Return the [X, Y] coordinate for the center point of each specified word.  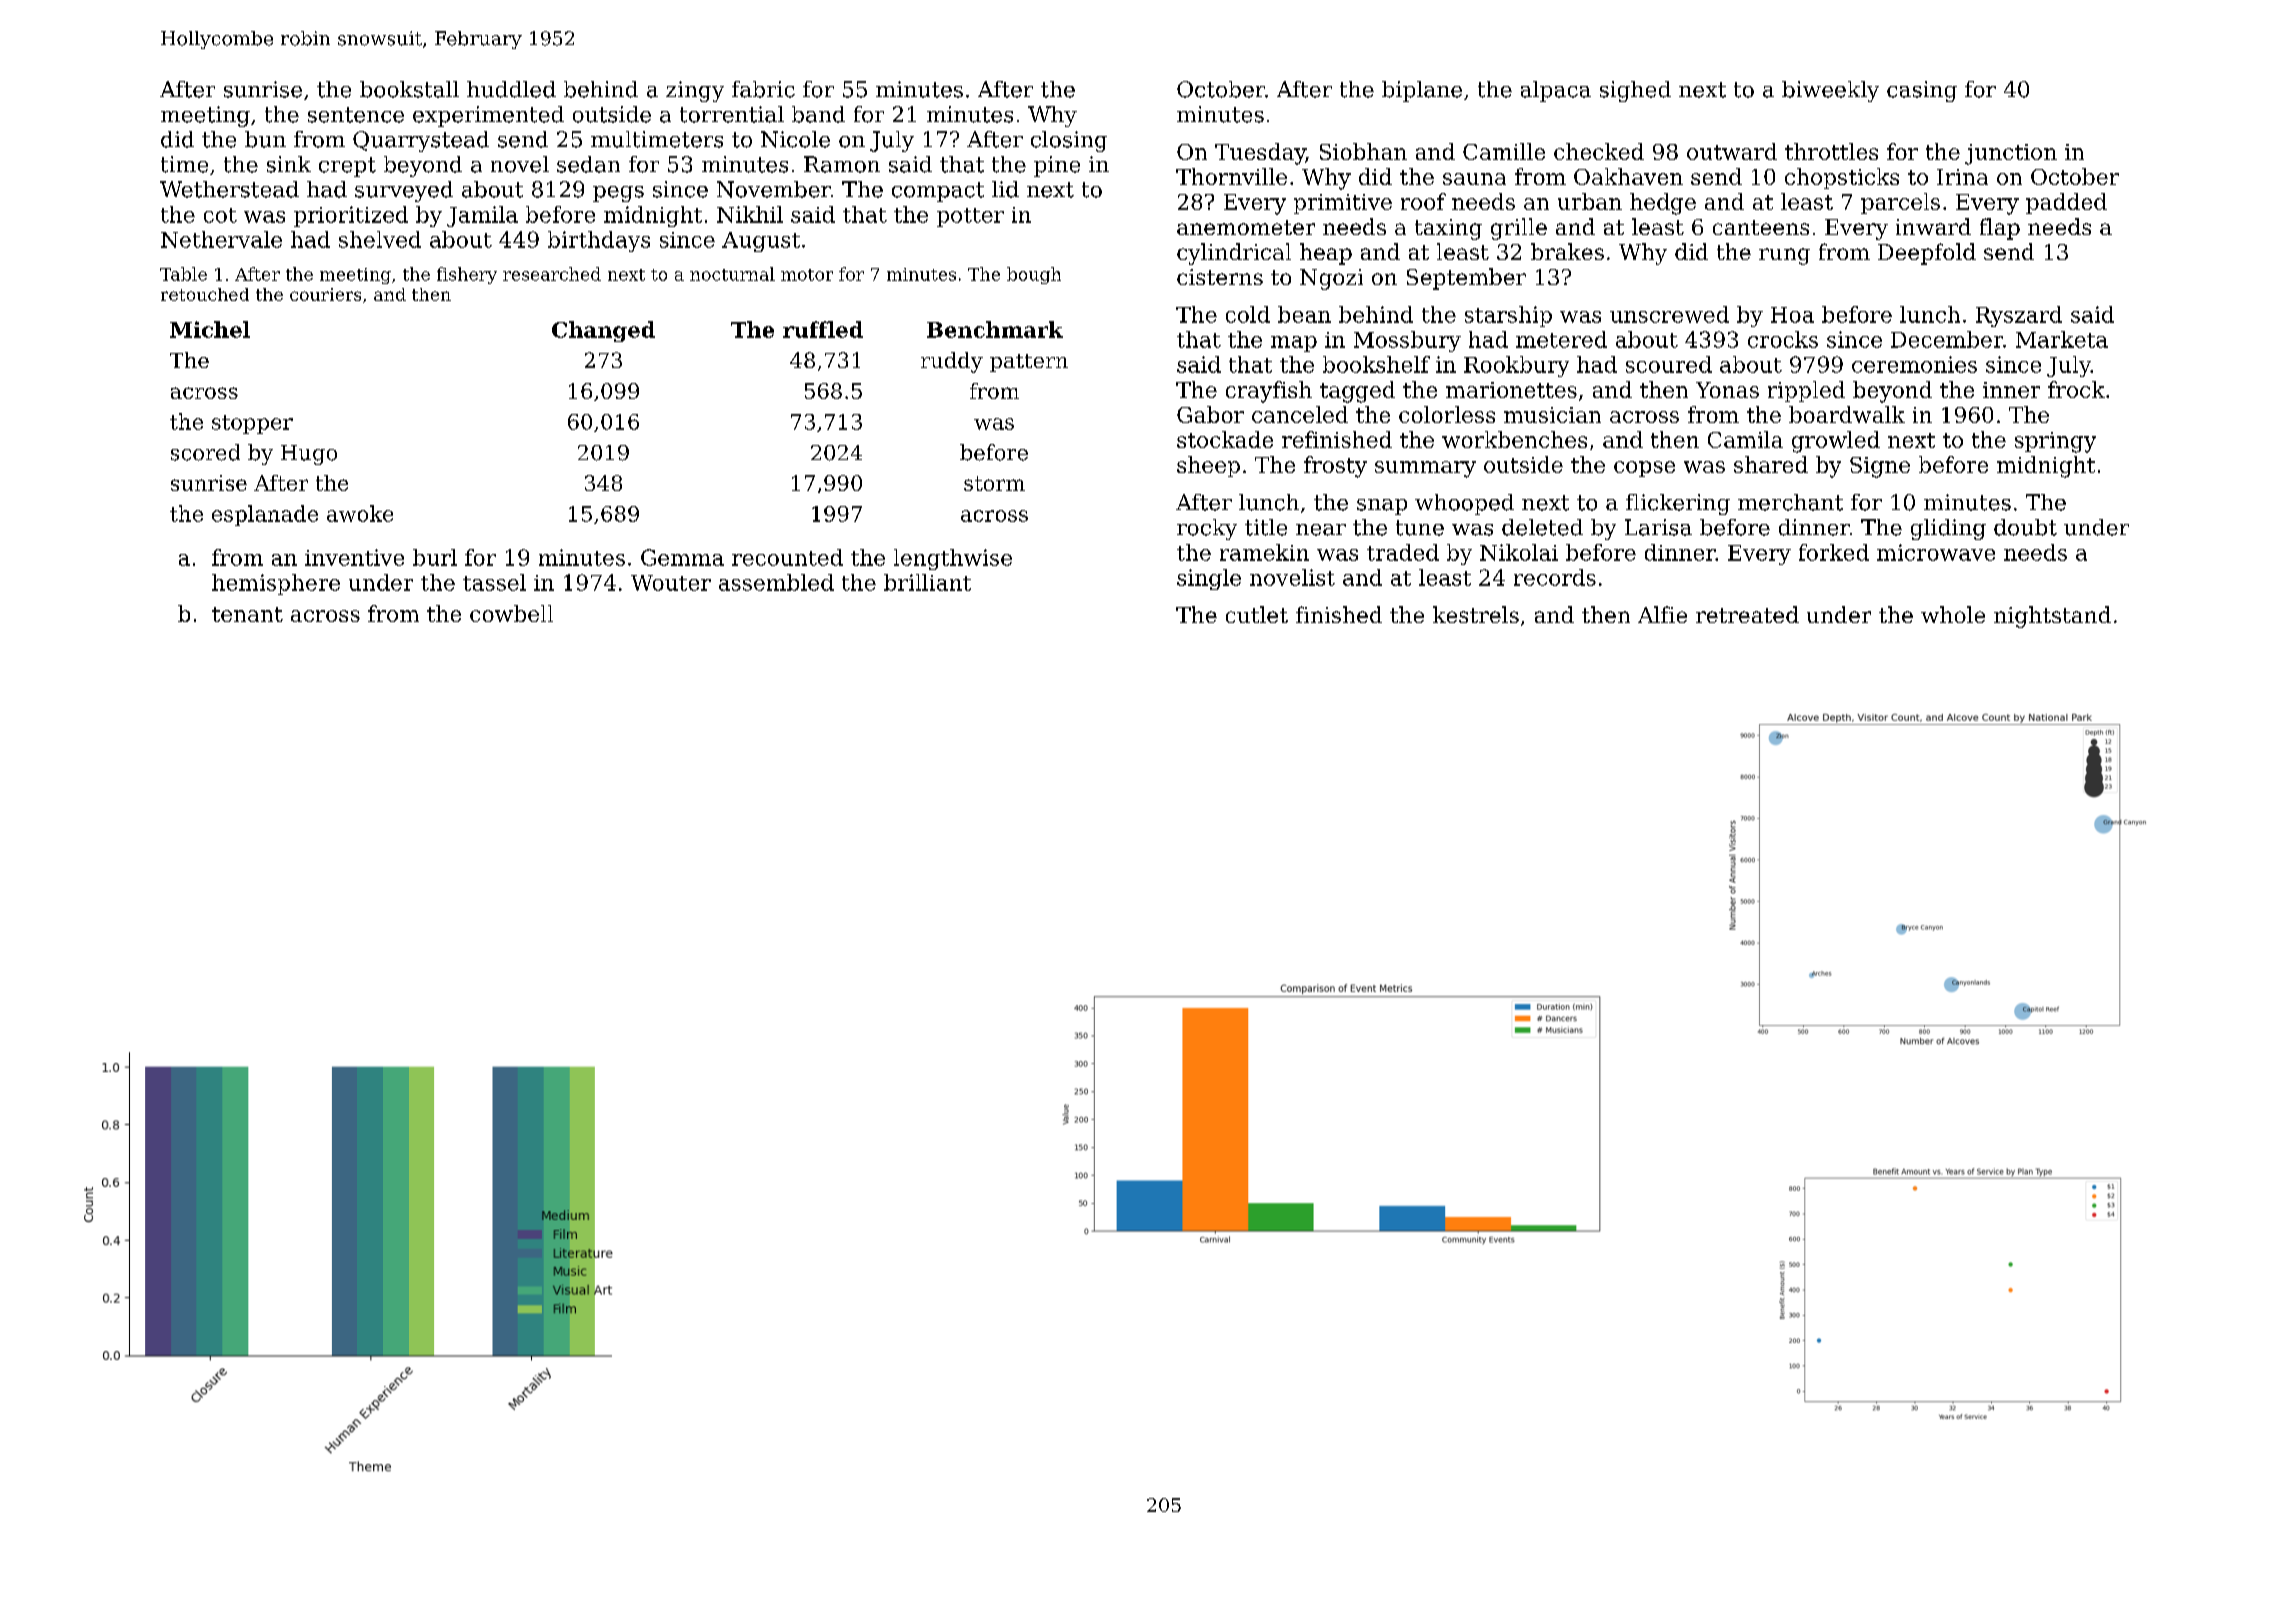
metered [1561, 339]
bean [1304, 314]
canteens [1761, 227]
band [818, 114]
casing [1922, 91]
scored [205, 452]
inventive [354, 557]
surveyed [404, 191]
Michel [210, 329]
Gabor [1210, 414]
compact [938, 192]
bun [265, 139]
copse [1644, 469]
